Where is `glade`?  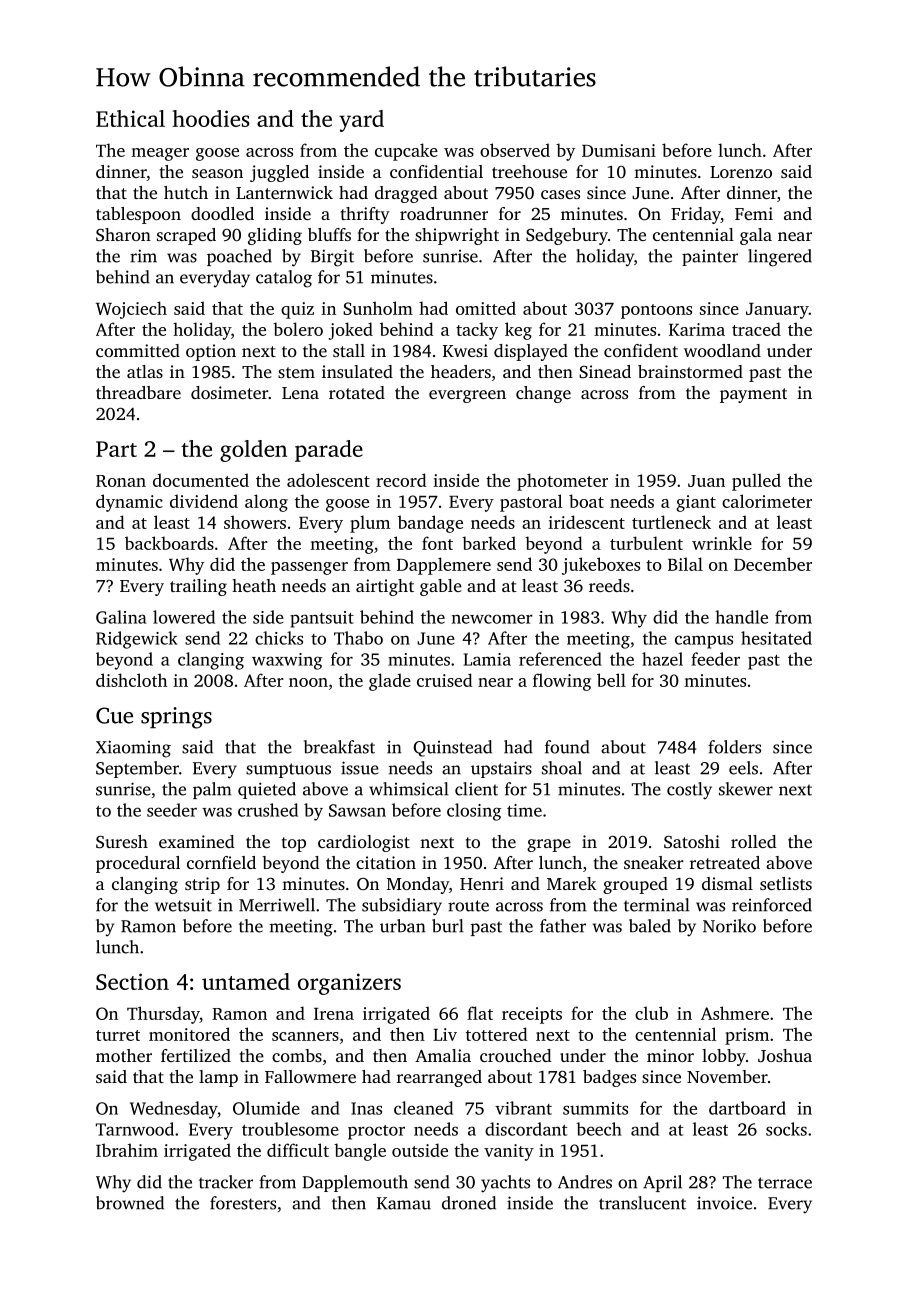
glade is located at coordinates (390, 682).
